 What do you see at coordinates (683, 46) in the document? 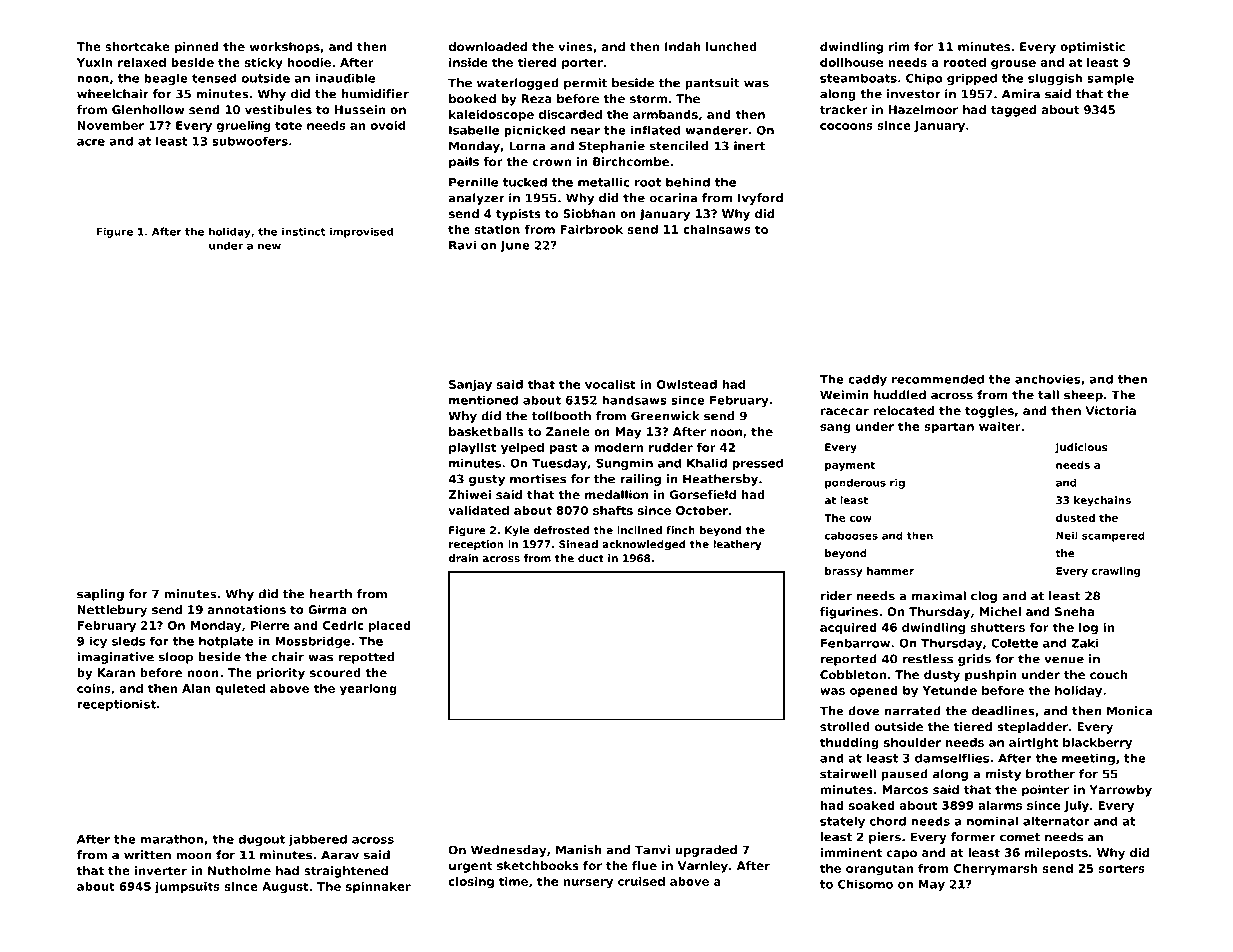
I see `Indah` at bounding box center [683, 46].
